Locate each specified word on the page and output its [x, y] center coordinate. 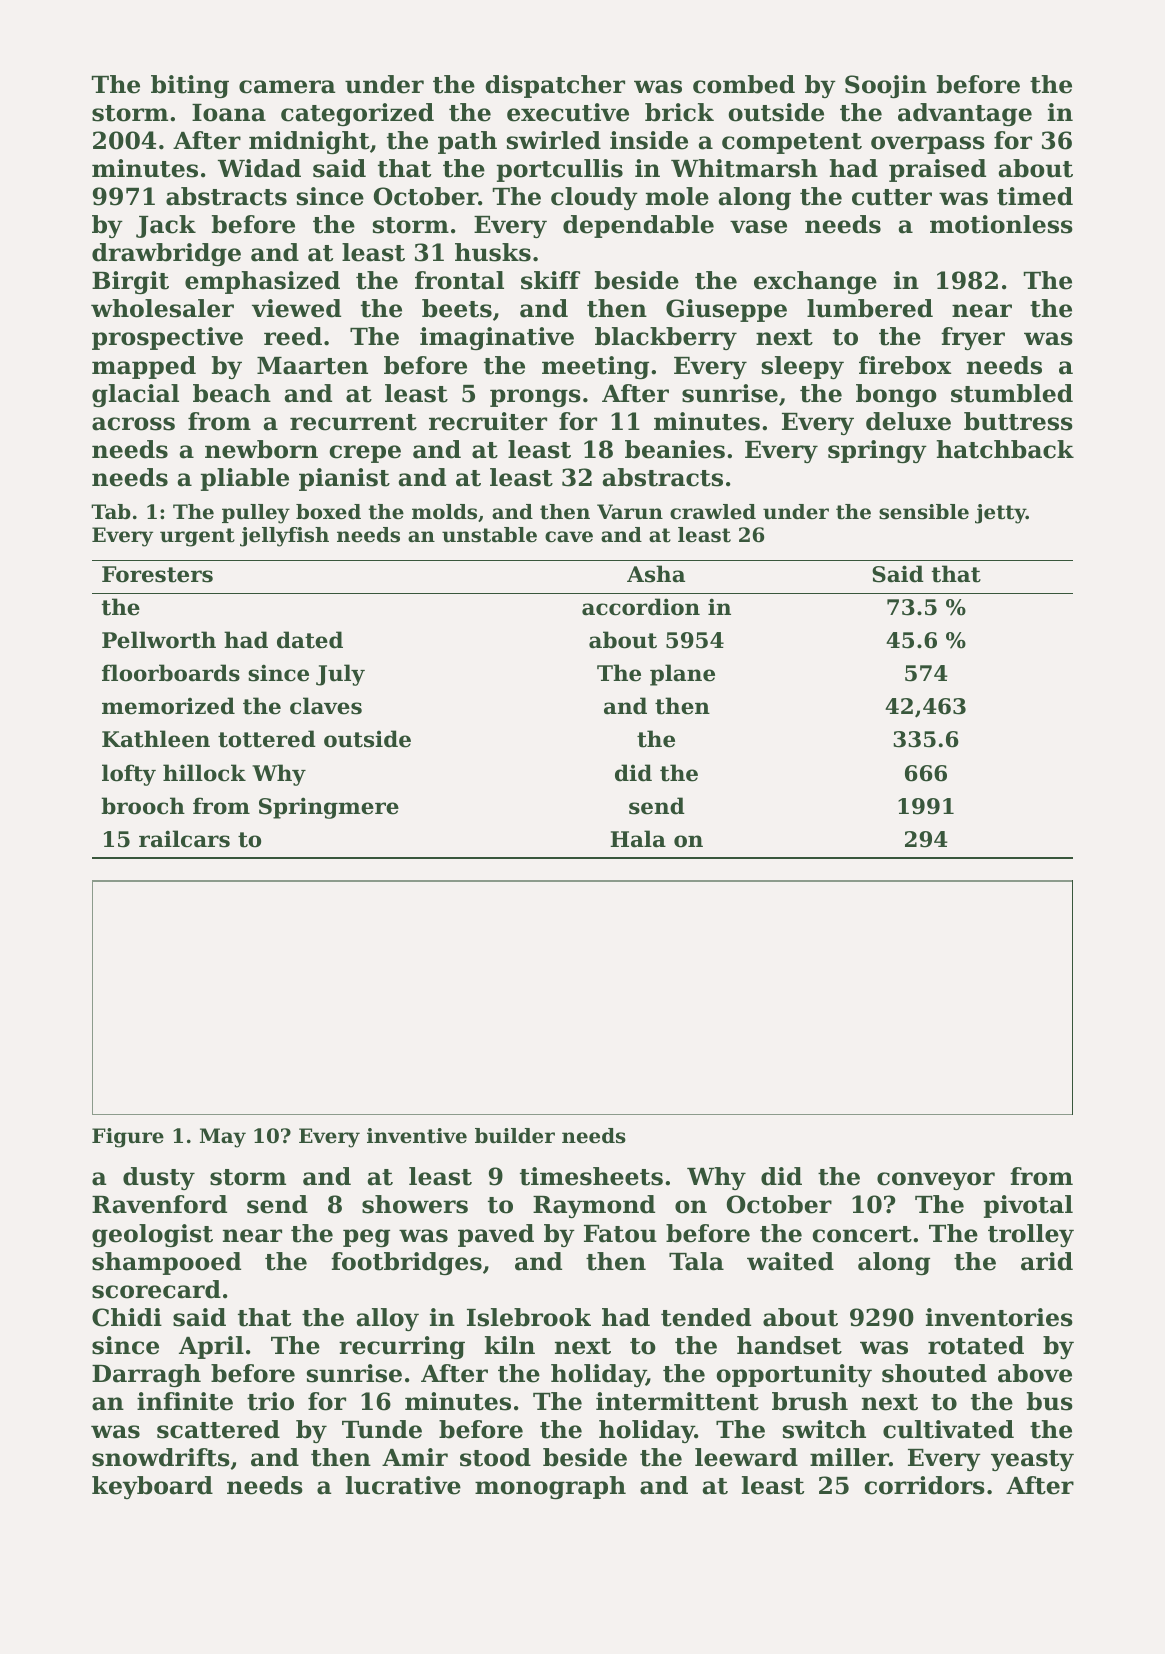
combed [744, 84]
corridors [924, 1485]
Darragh [146, 1375]
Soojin [886, 86]
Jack [166, 226]
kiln [510, 1345]
